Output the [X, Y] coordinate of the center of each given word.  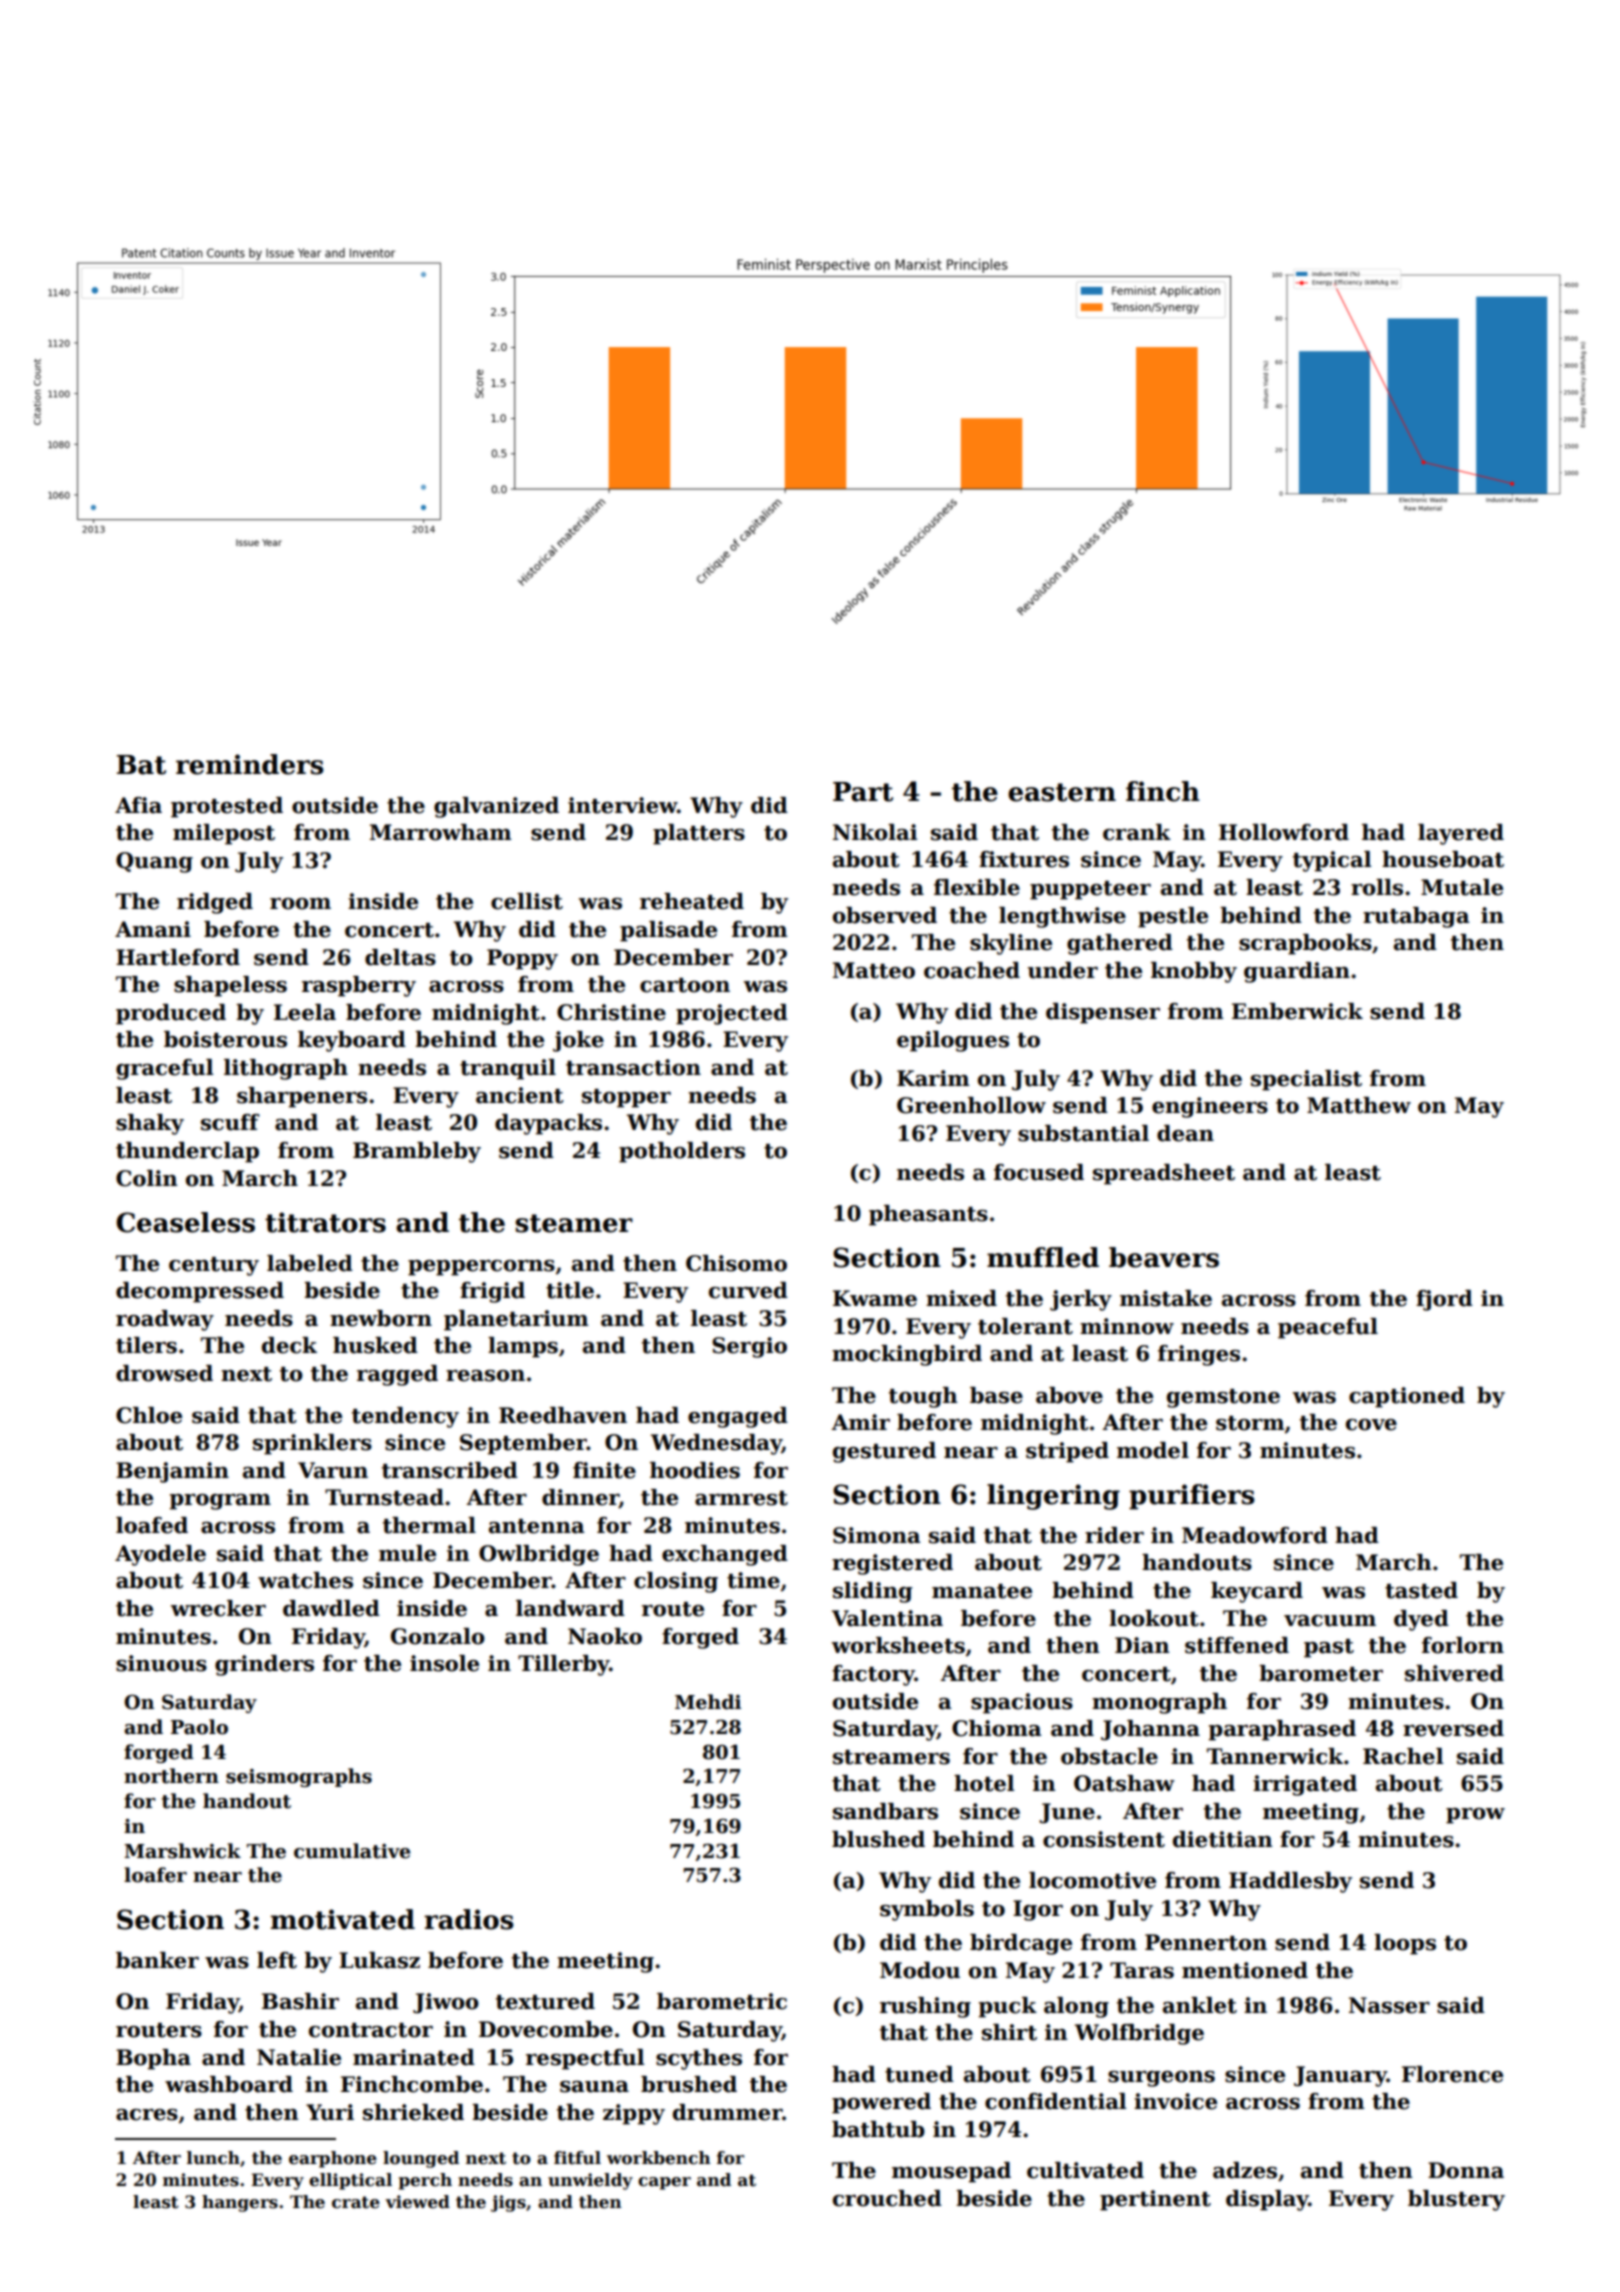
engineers [1210, 1107]
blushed [878, 1839]
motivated [343, 1919]
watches [305, 1580]
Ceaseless [185, 1222]
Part [863, 792]
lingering [1053, 1497]
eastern [1062, 792]
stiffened [1237, 1645]
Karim [933, 1078]
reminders [250, 764]
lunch [213, 2158]
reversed [1453, 1728]
